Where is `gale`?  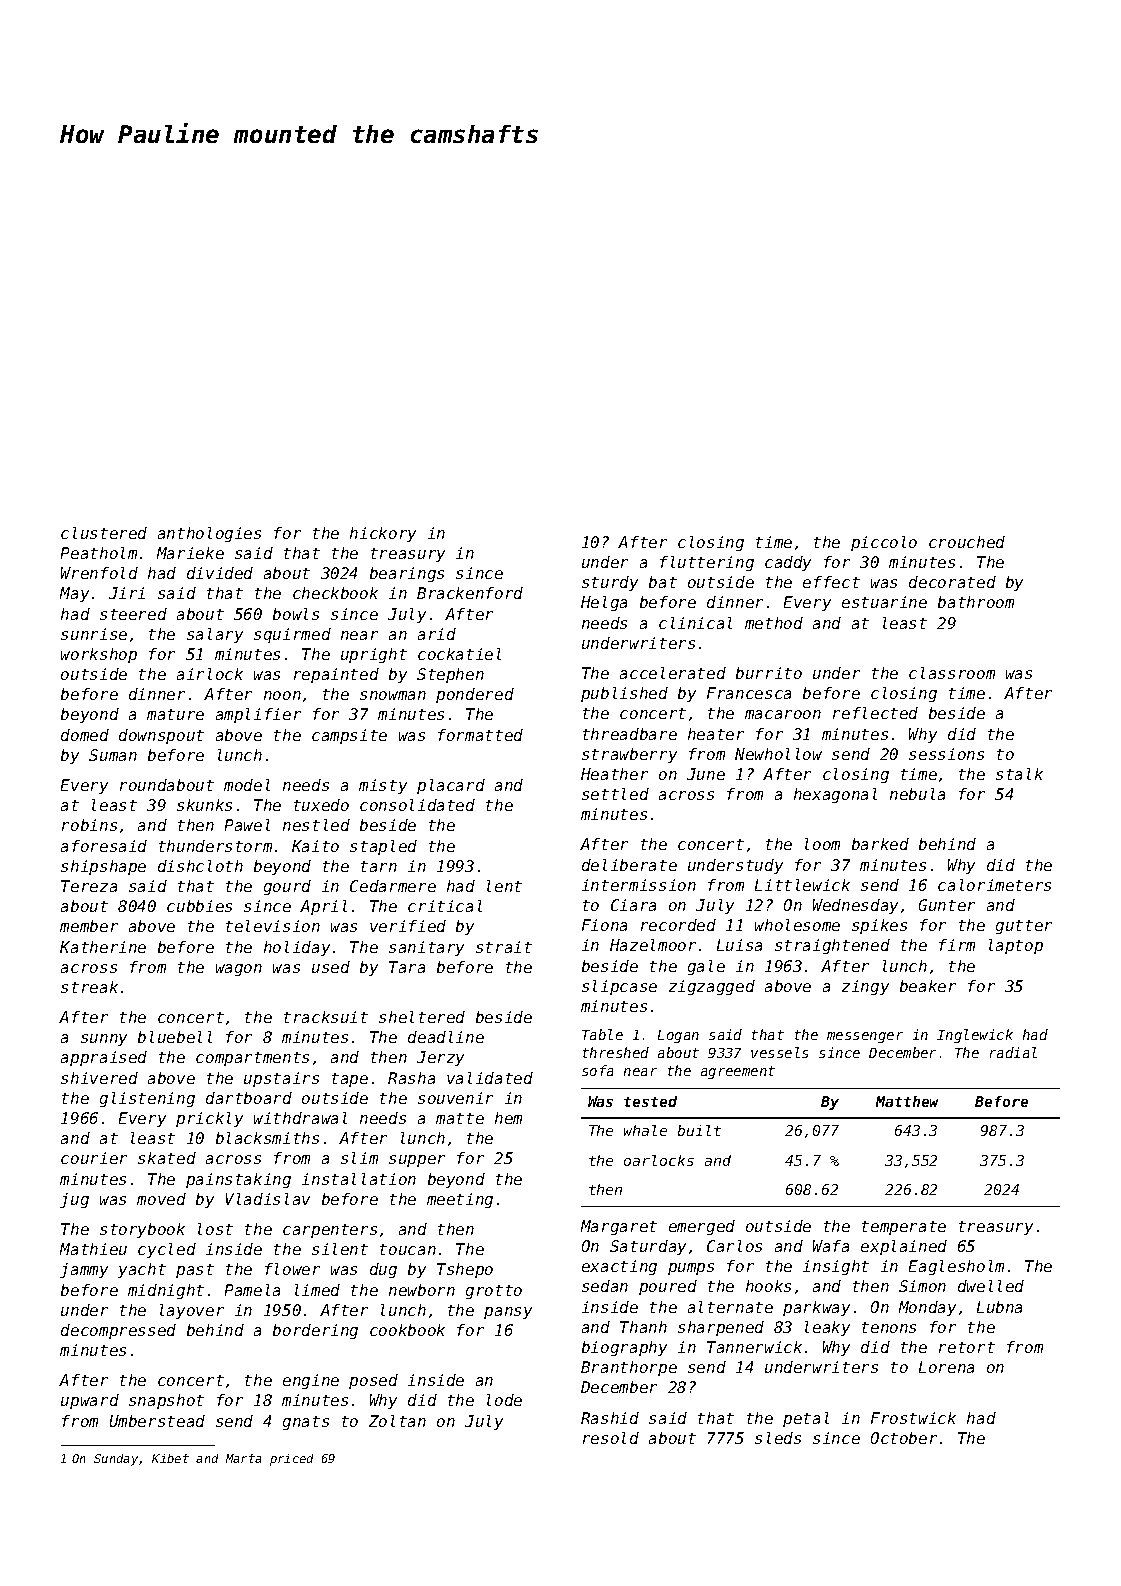
gale is located at coordinates (706, 967).
